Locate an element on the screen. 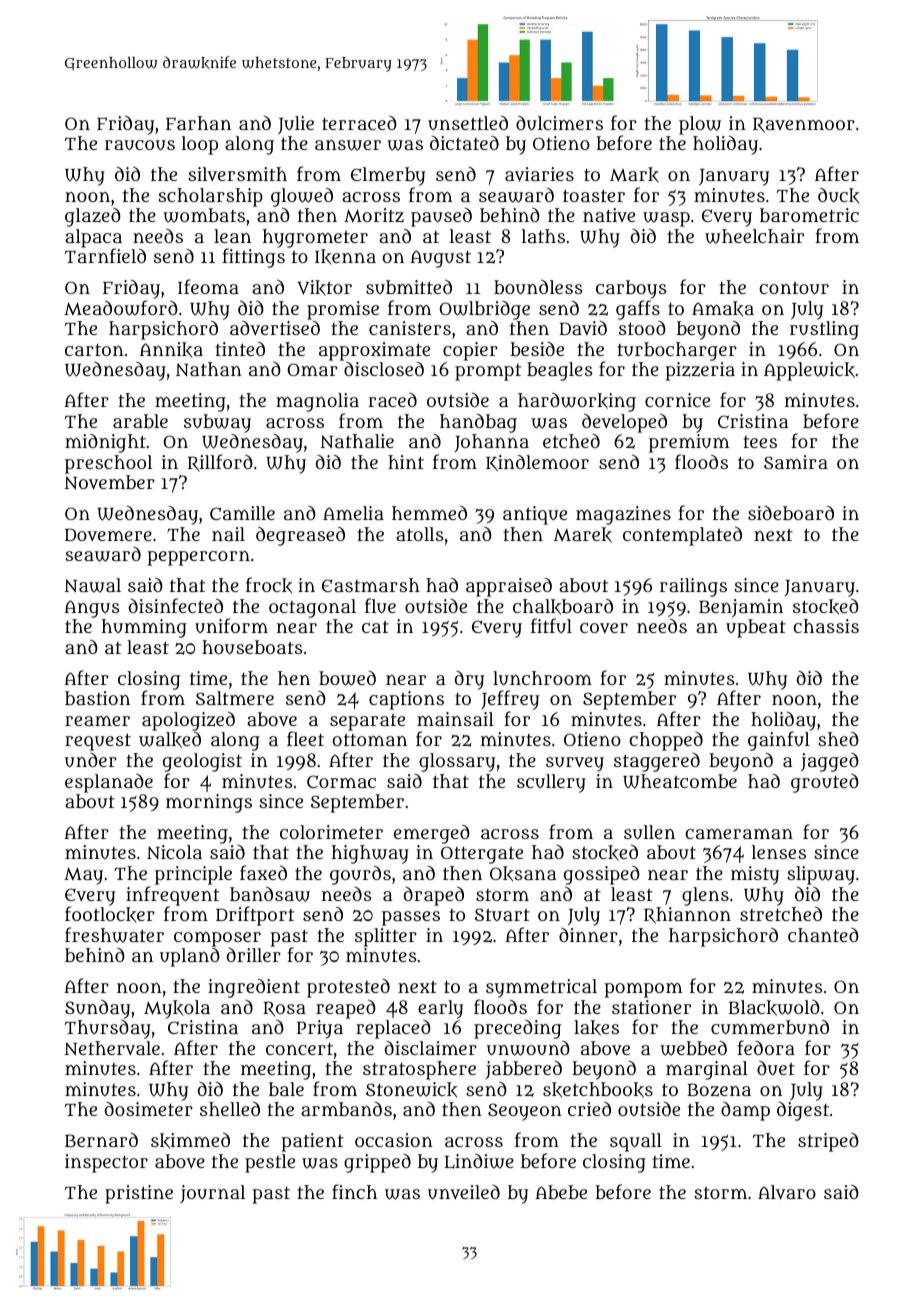 This screenshot has height=1308, width=924. contour is located at coordinates (794, 288).
